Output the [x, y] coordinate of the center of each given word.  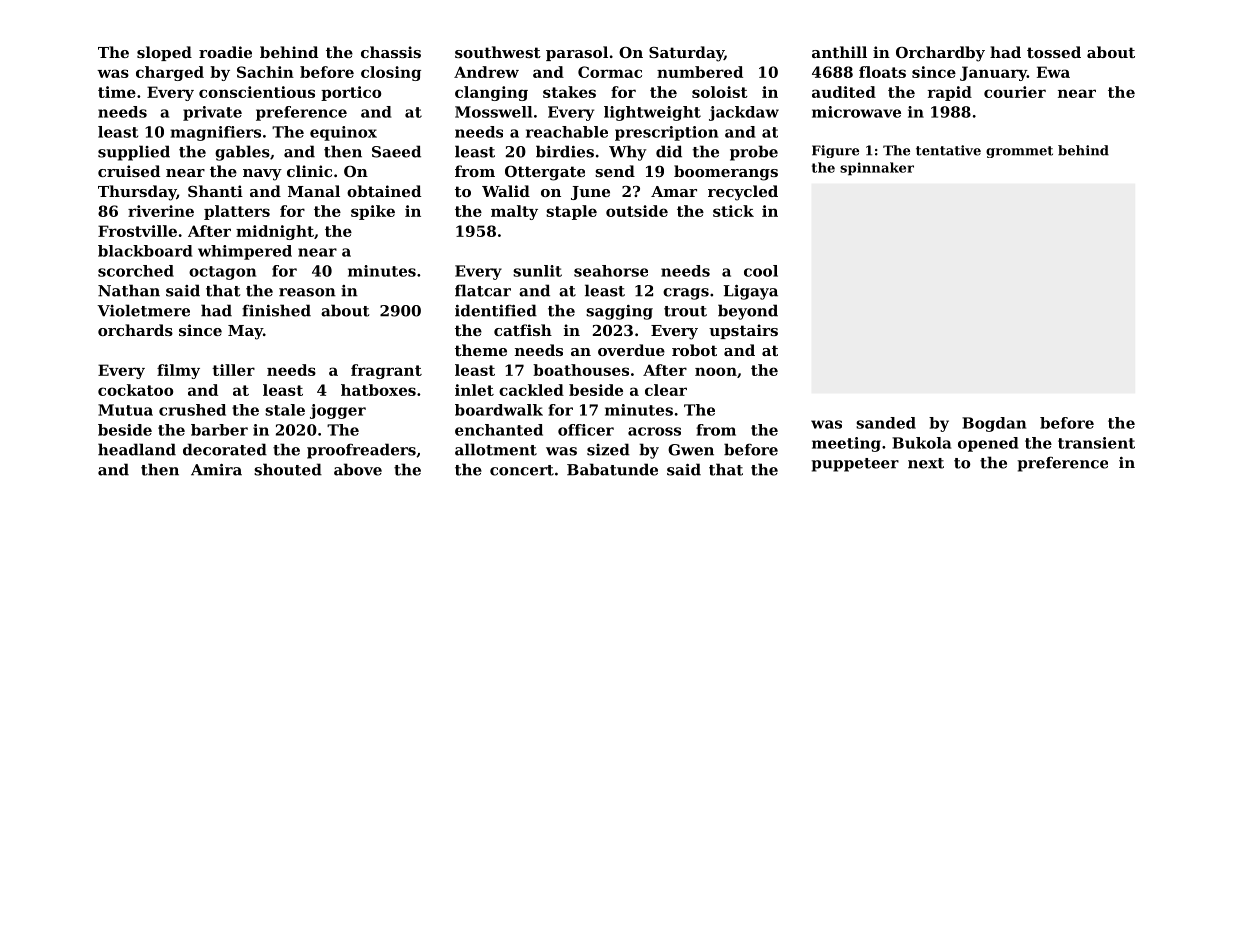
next [926, 463]
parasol [577, 53]
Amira [216, 470]
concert [522, 470]
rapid [950, 93]
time [117, 92]
